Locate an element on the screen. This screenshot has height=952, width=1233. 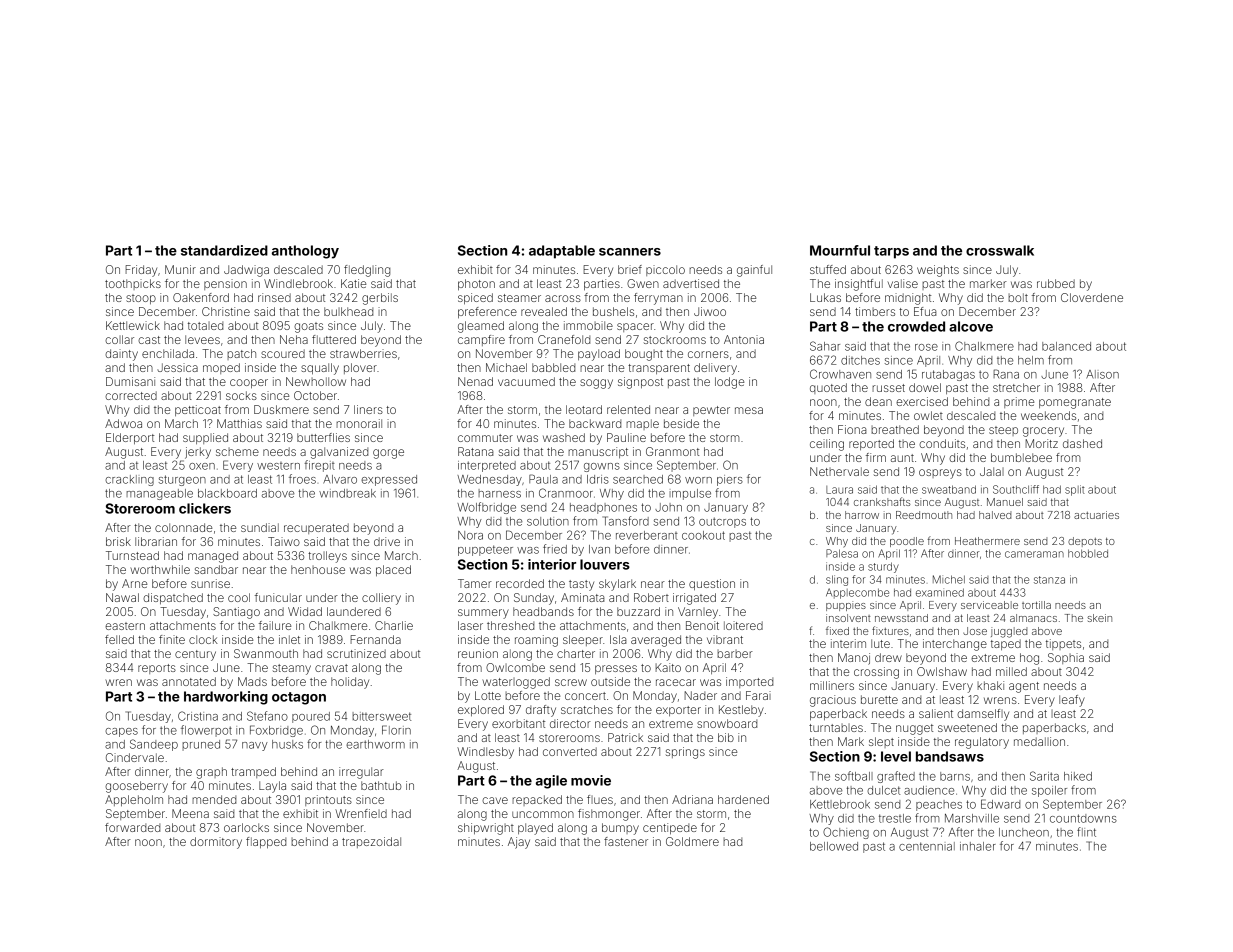
impulse is located at coordinates (690, 494).
